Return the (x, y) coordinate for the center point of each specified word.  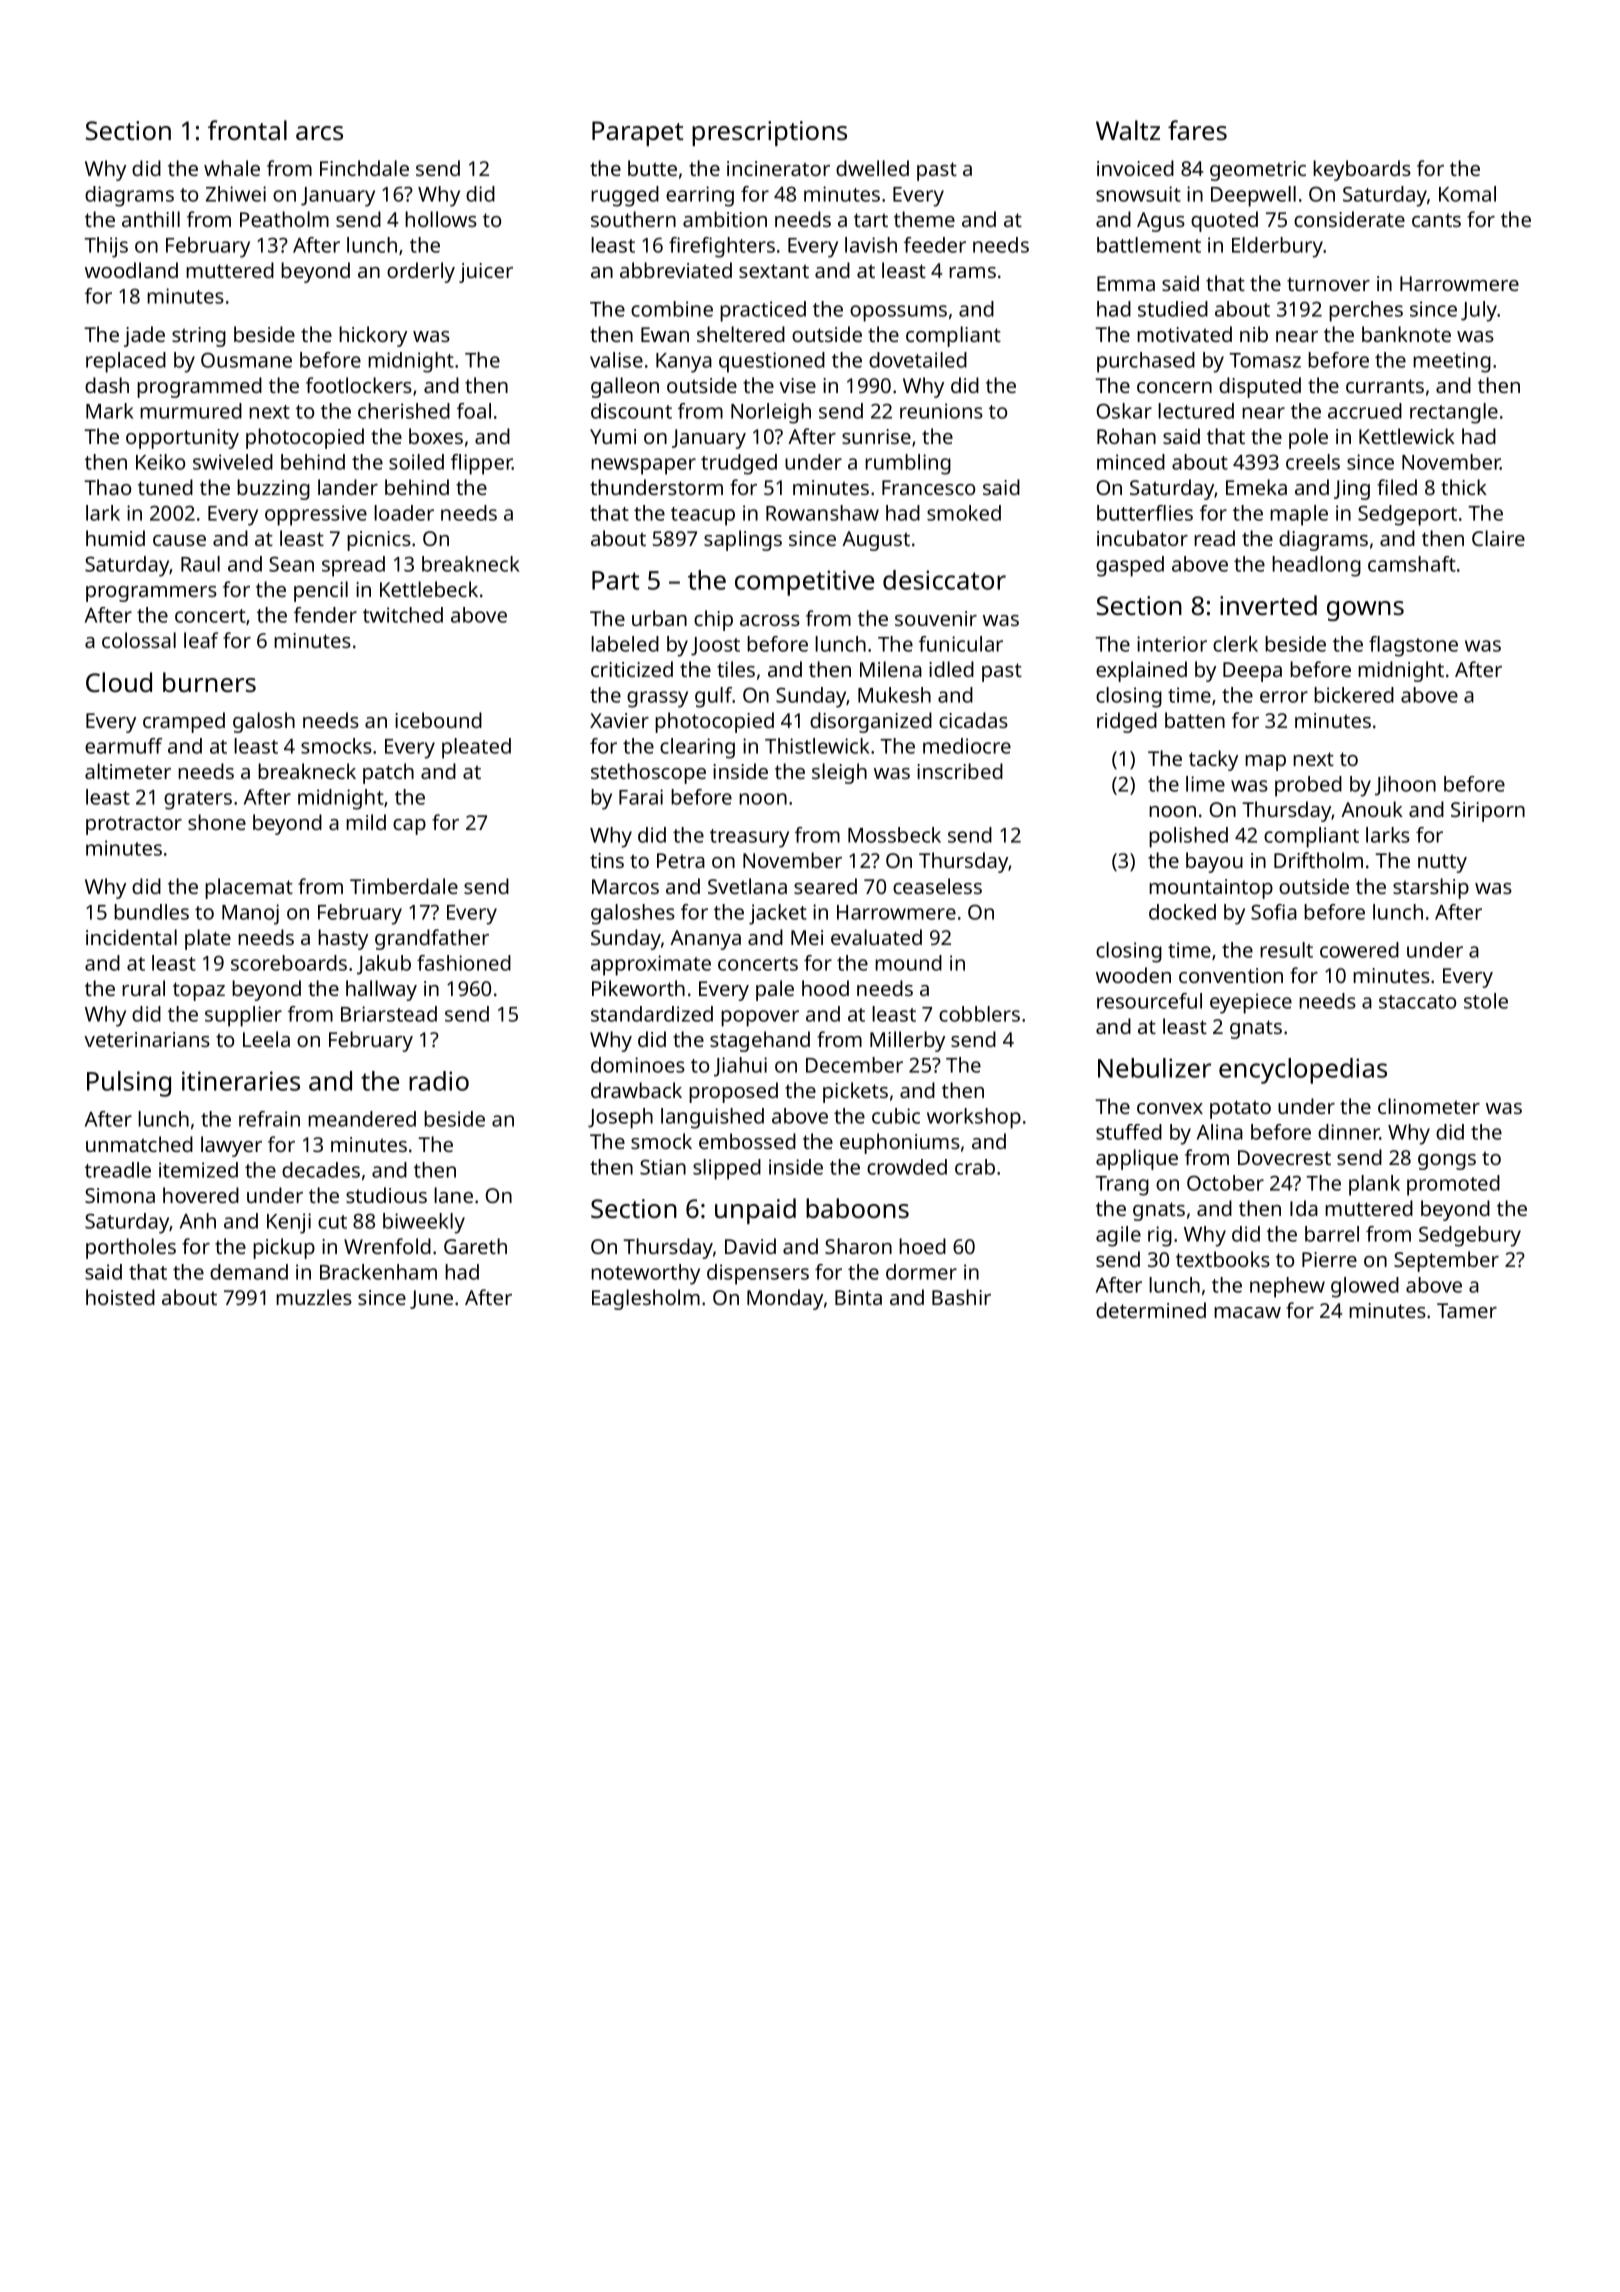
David (750, 1246)
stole (1486, 1001)
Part (615, 580)
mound (908, 963)
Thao (107, 487)
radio (439, 1081)
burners (209, 682)
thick (1464, 487)
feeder (935, 245)
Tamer (1467, 1310)
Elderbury (1278, 247)
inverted (1268, 605)
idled (951, 669)
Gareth (475, 1246)
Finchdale (364, 168)
